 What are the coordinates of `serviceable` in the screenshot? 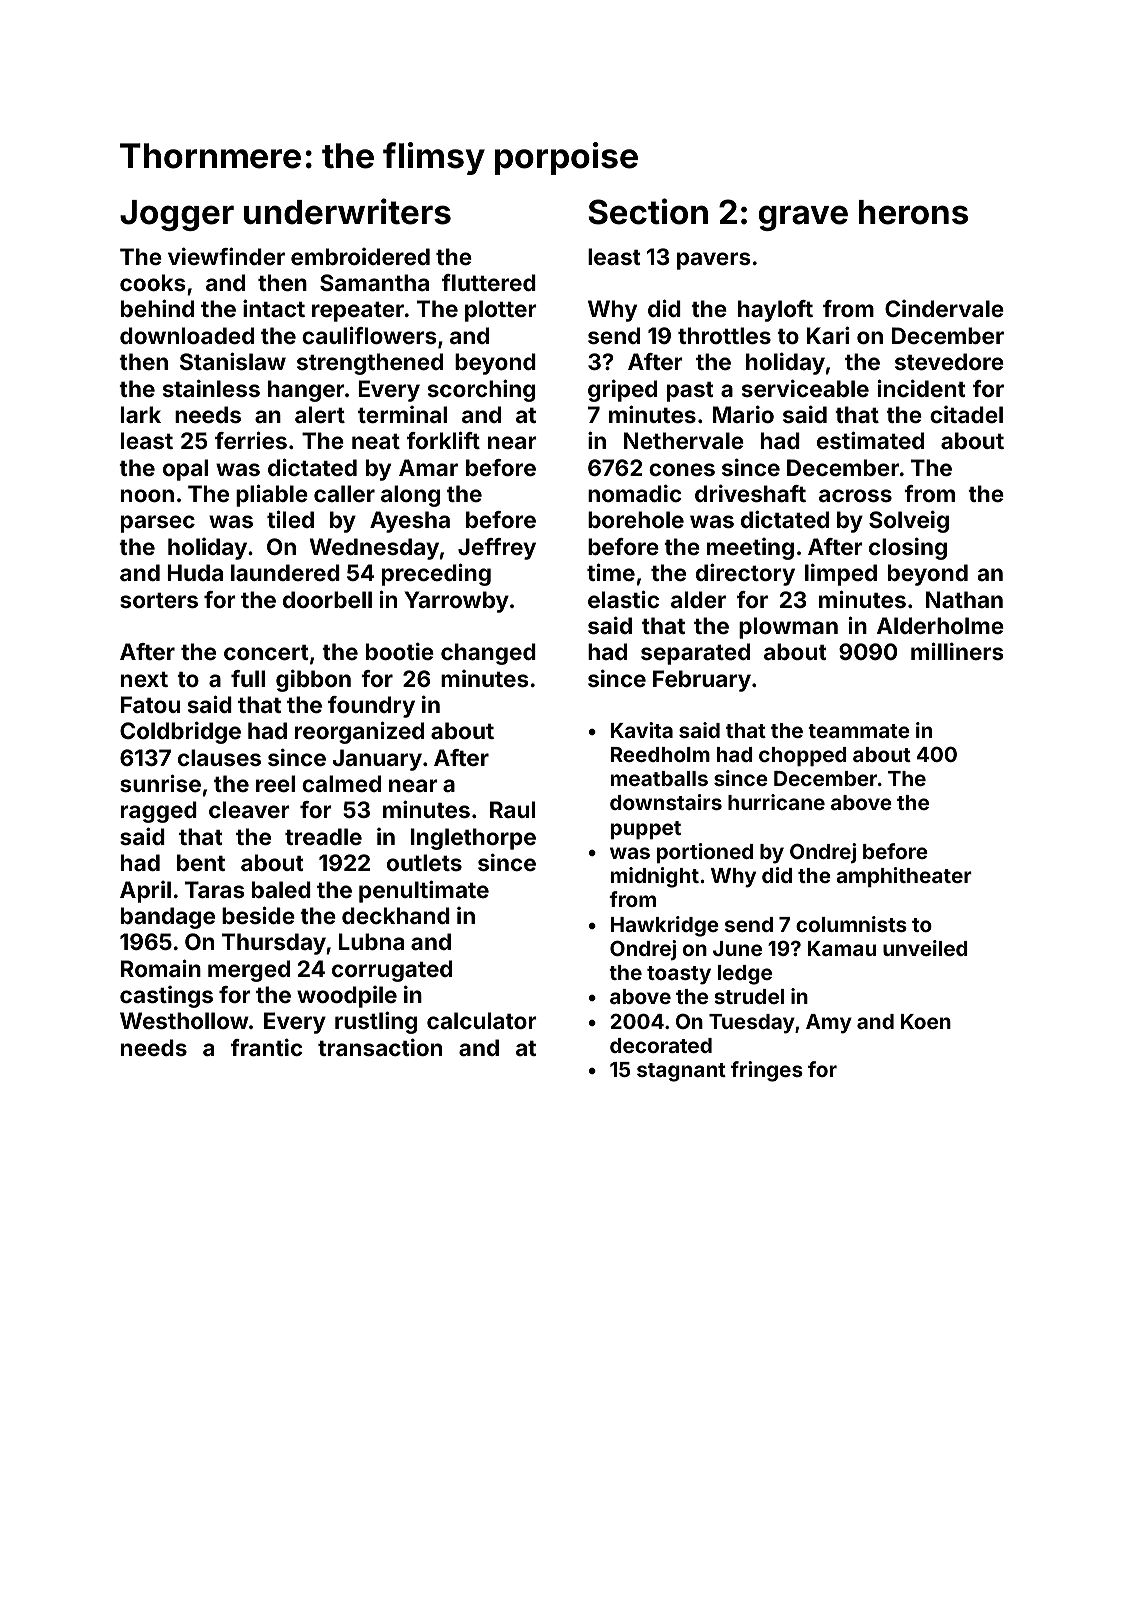 It's located at (805, 388).
